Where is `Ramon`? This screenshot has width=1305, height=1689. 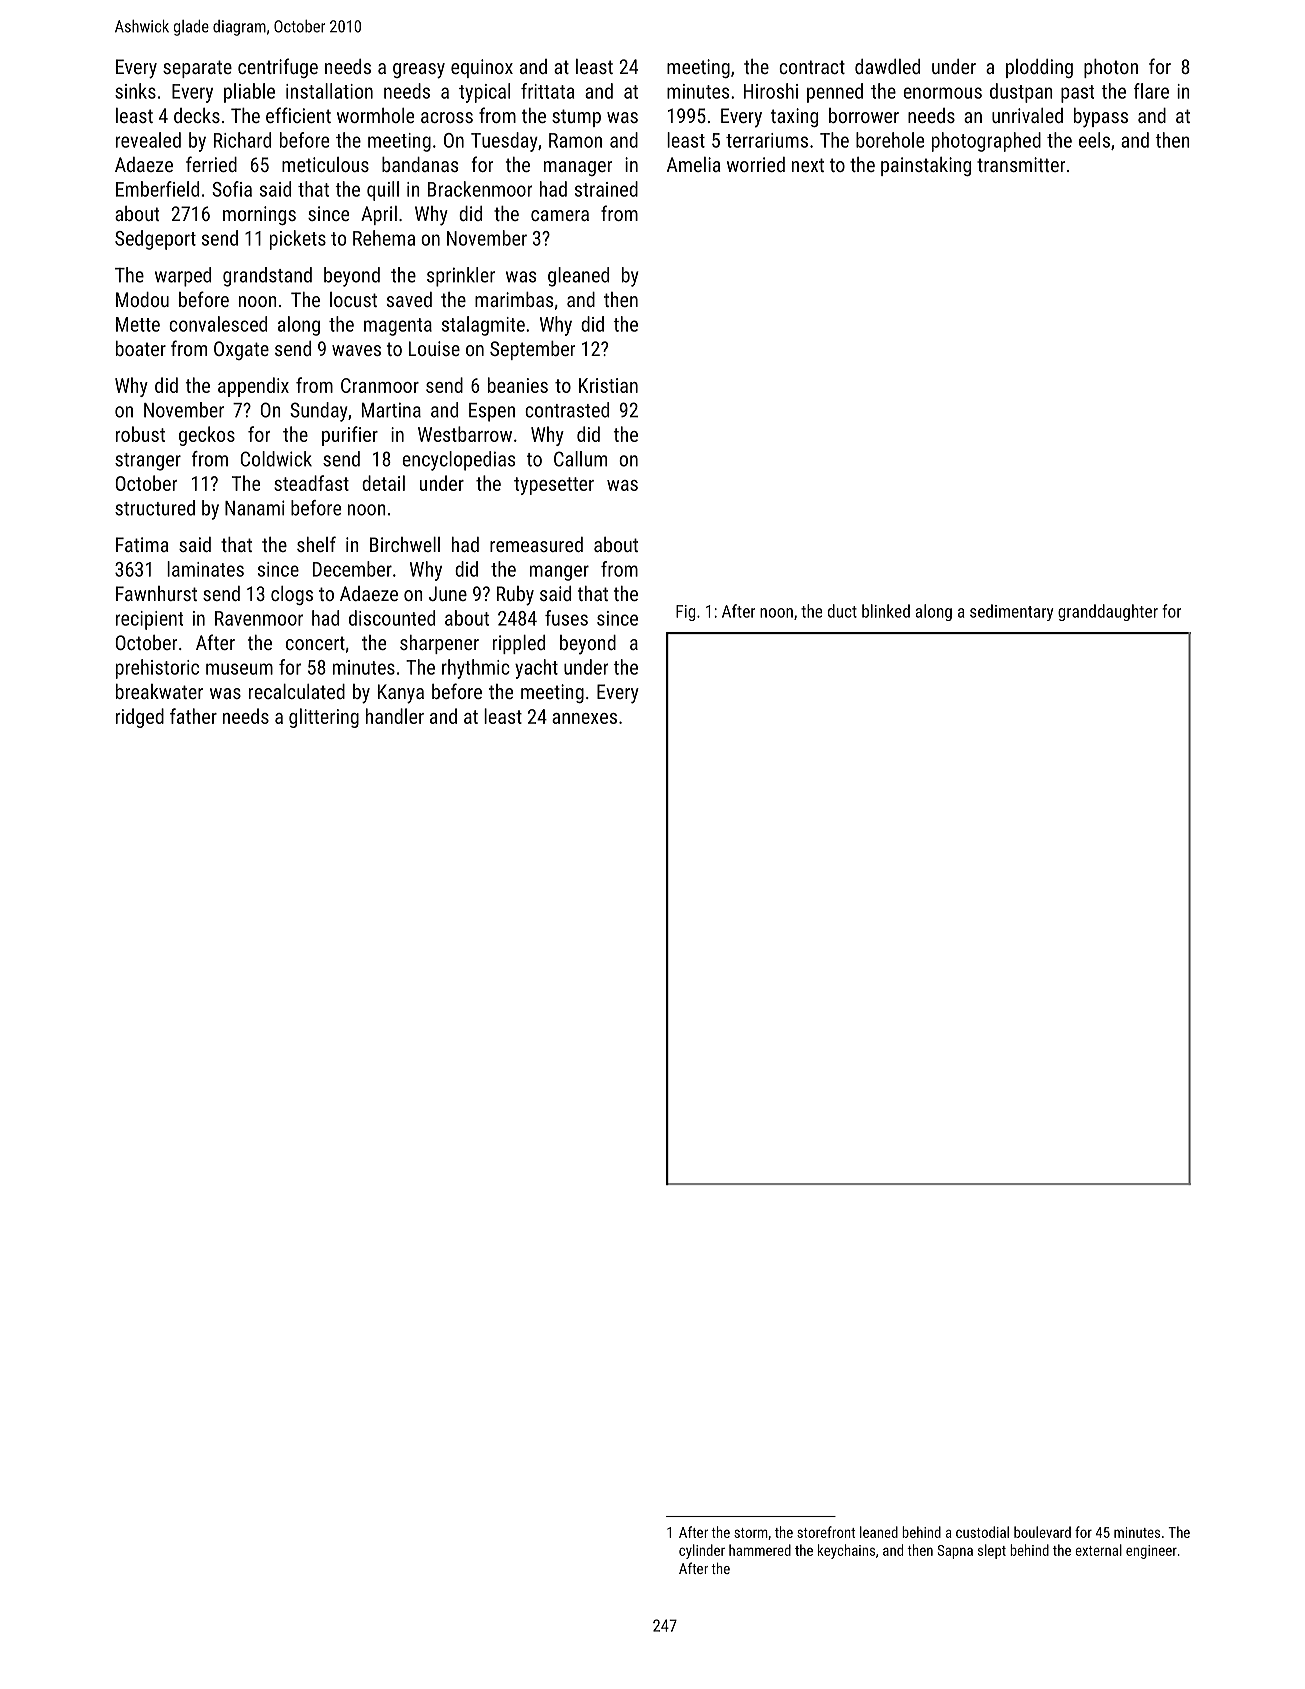 Ramon is located at coordinates (575, 140).
